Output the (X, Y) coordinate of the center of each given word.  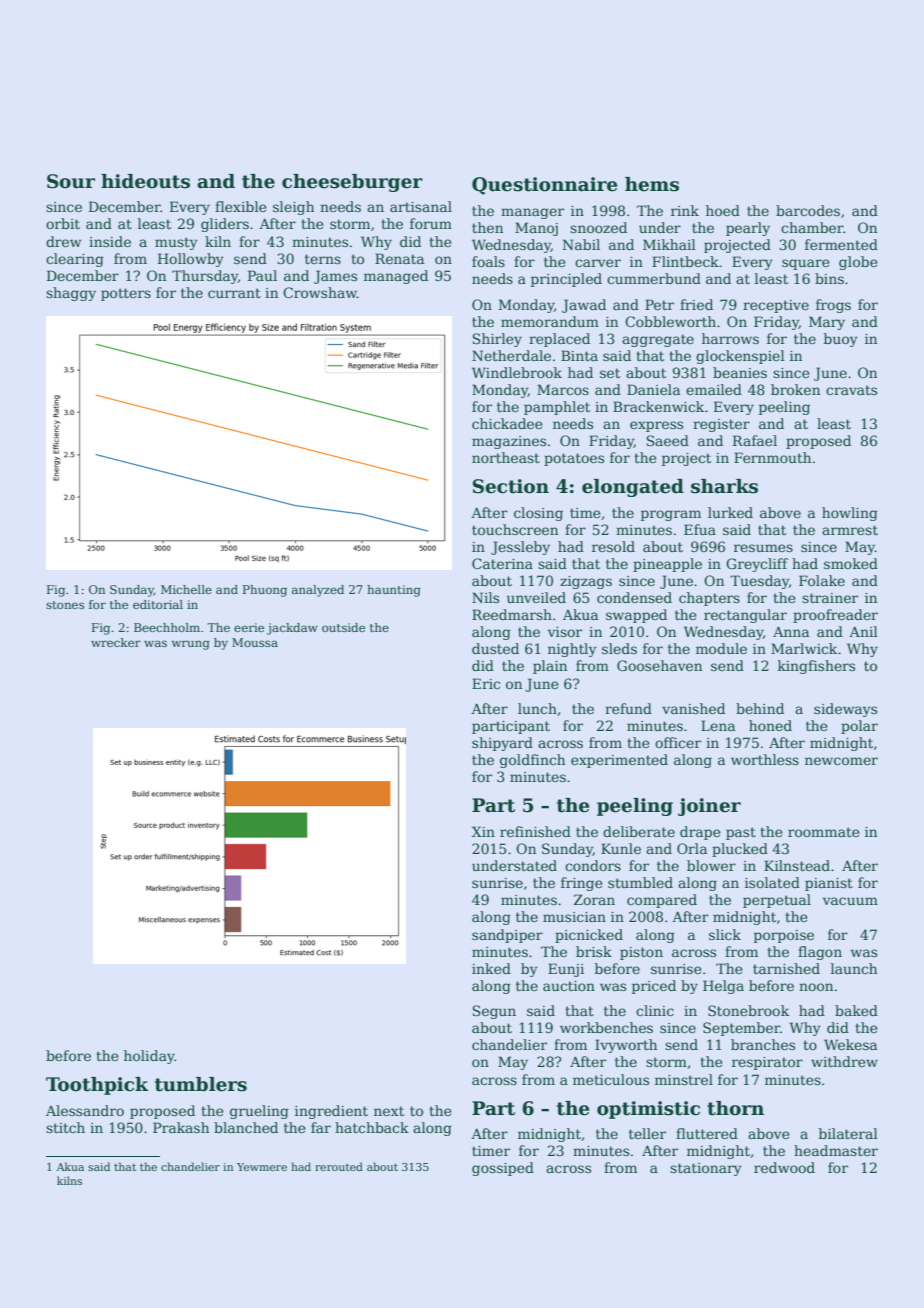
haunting (394, 591)
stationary (706, 1169)
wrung (190, 645)
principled (566, 280)
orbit (63, 223)
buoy (841, 340)
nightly (572, 650)
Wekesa (850, 1044)
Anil (863, 631)
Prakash (181, 1127)
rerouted (339, 1166)
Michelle (186, 589)
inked (491, 968)
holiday (149, 1057)
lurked (730, 512)
